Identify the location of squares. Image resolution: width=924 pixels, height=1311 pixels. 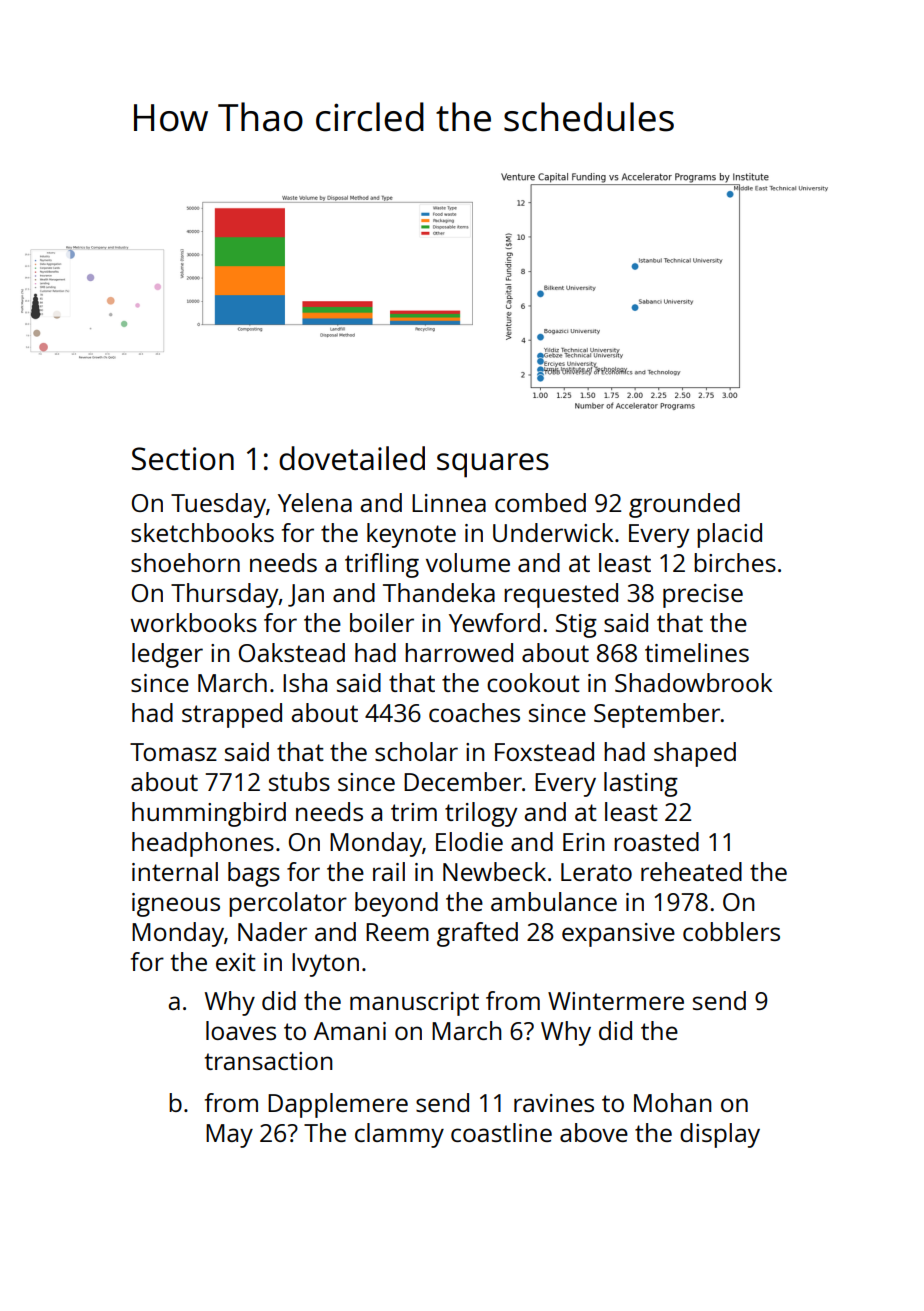
(493, 465).
